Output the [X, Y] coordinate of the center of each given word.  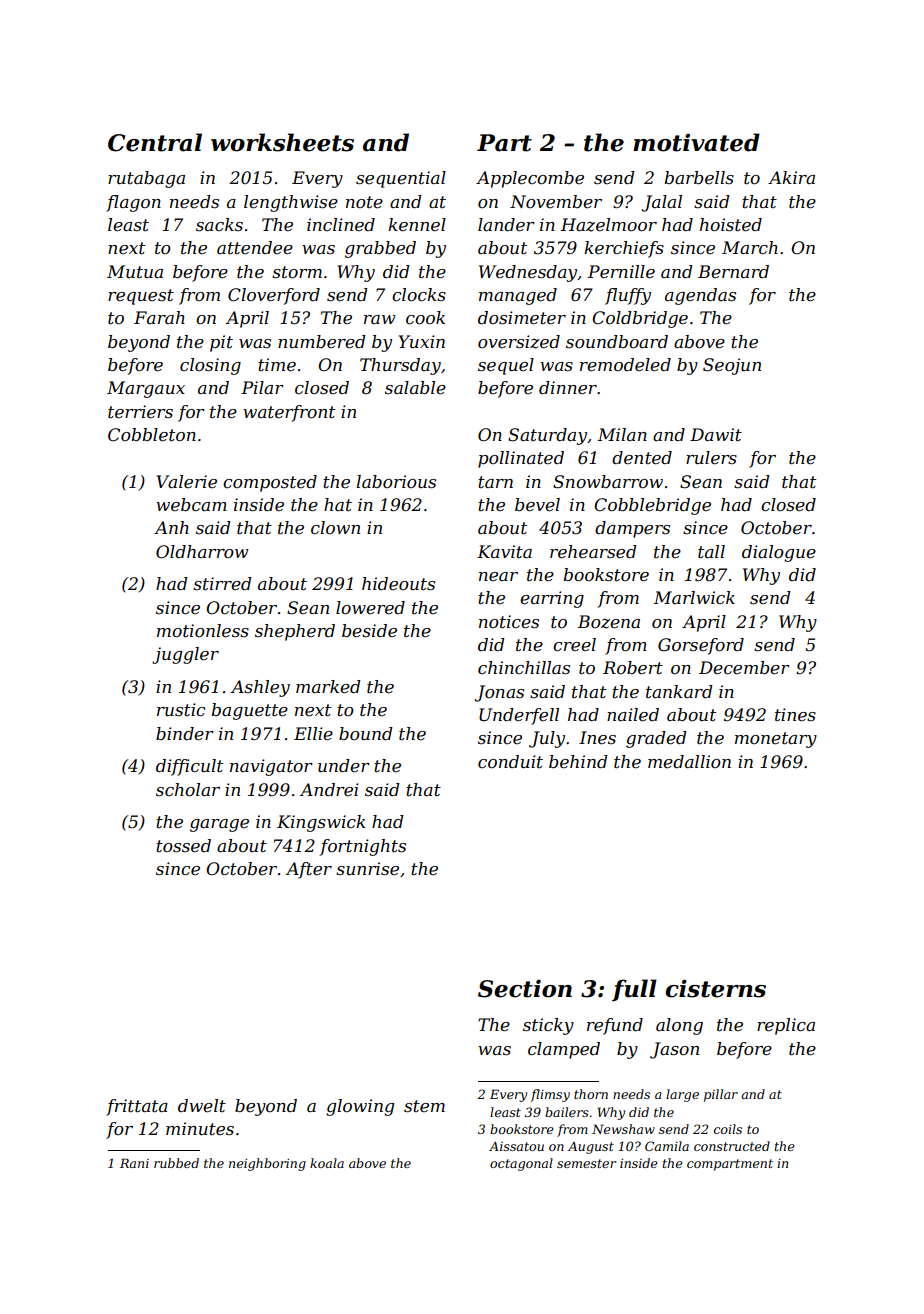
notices [509, 622]
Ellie [313, 734]
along [679, 1026]
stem [424, 1106]
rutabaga [146, 179]
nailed [633, 715]
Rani [134, 1163]
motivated [696, 142]
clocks [419, 295]
